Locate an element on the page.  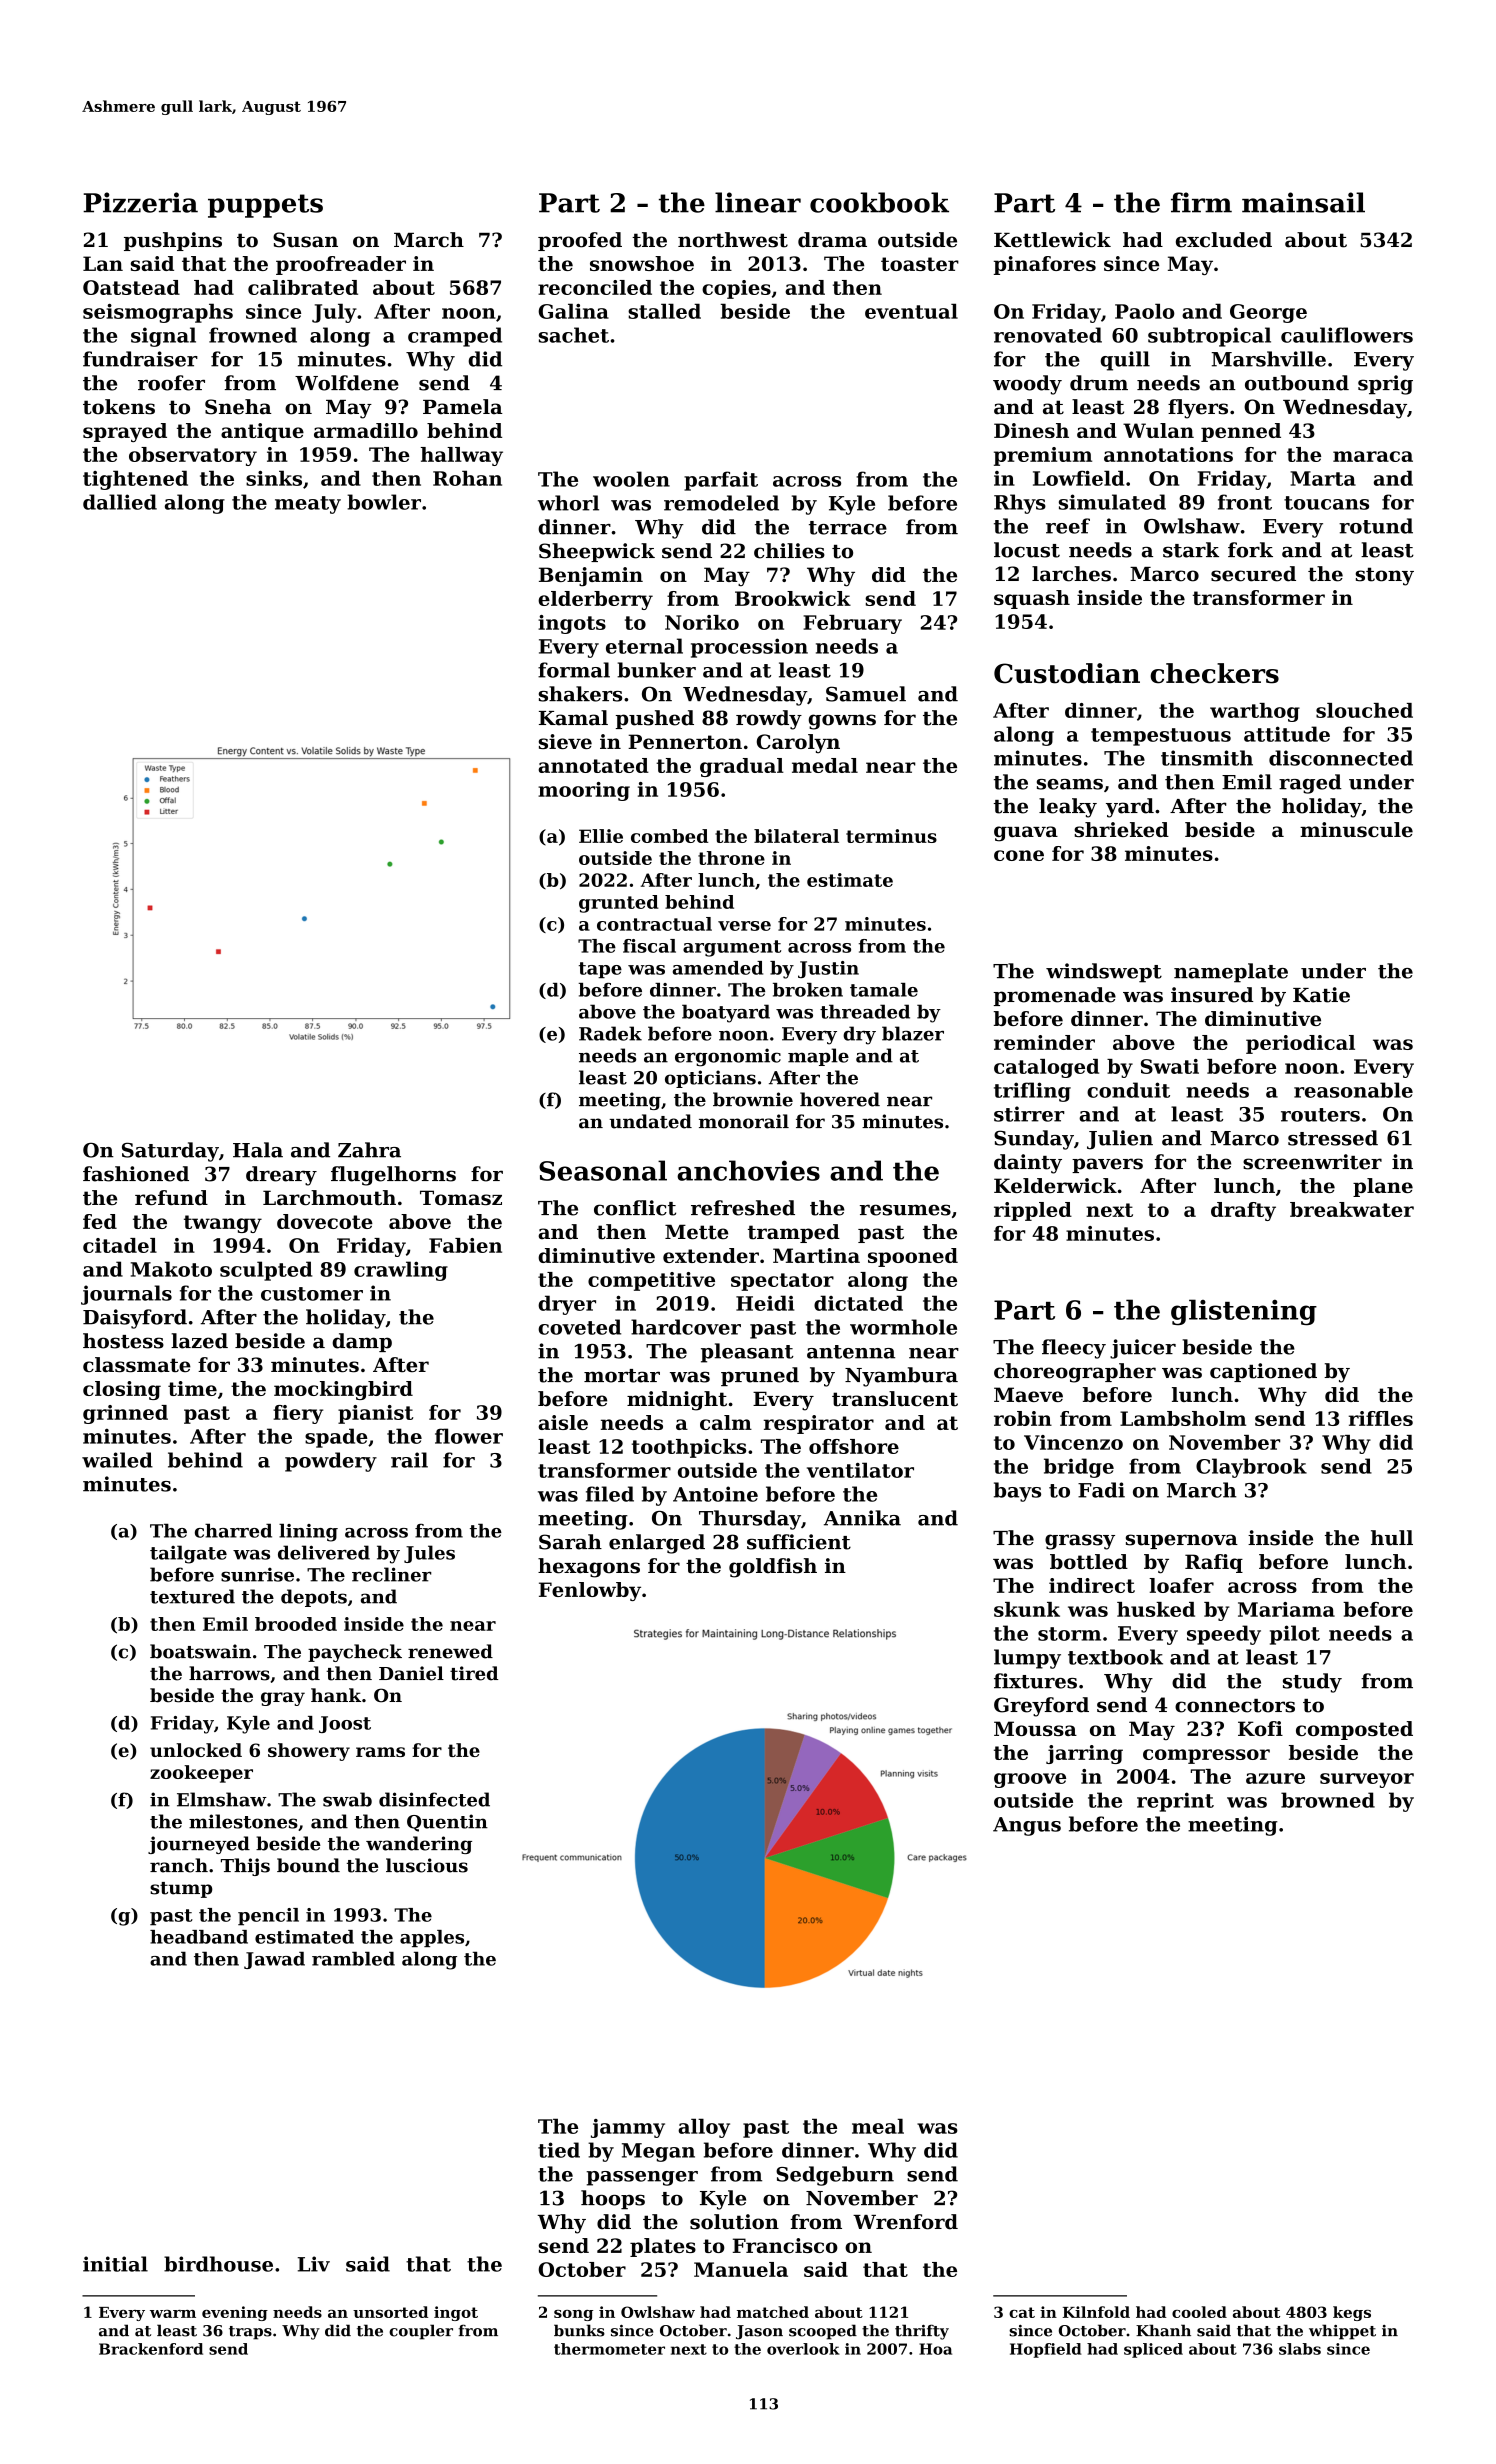
tempestuous is located at coordinates (1161, 737).
